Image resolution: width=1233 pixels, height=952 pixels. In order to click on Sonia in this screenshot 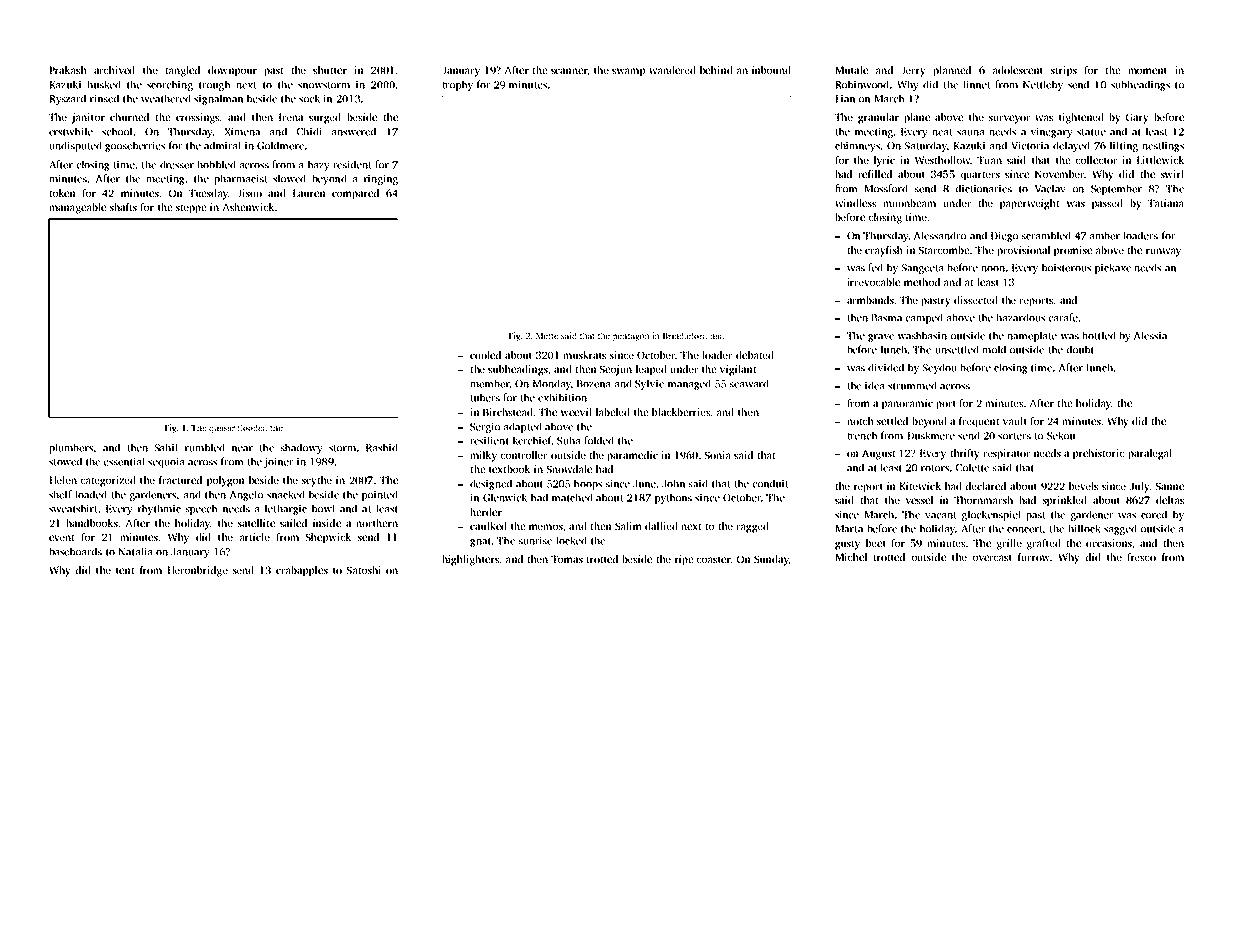, I will do `click(718, 455)`.
